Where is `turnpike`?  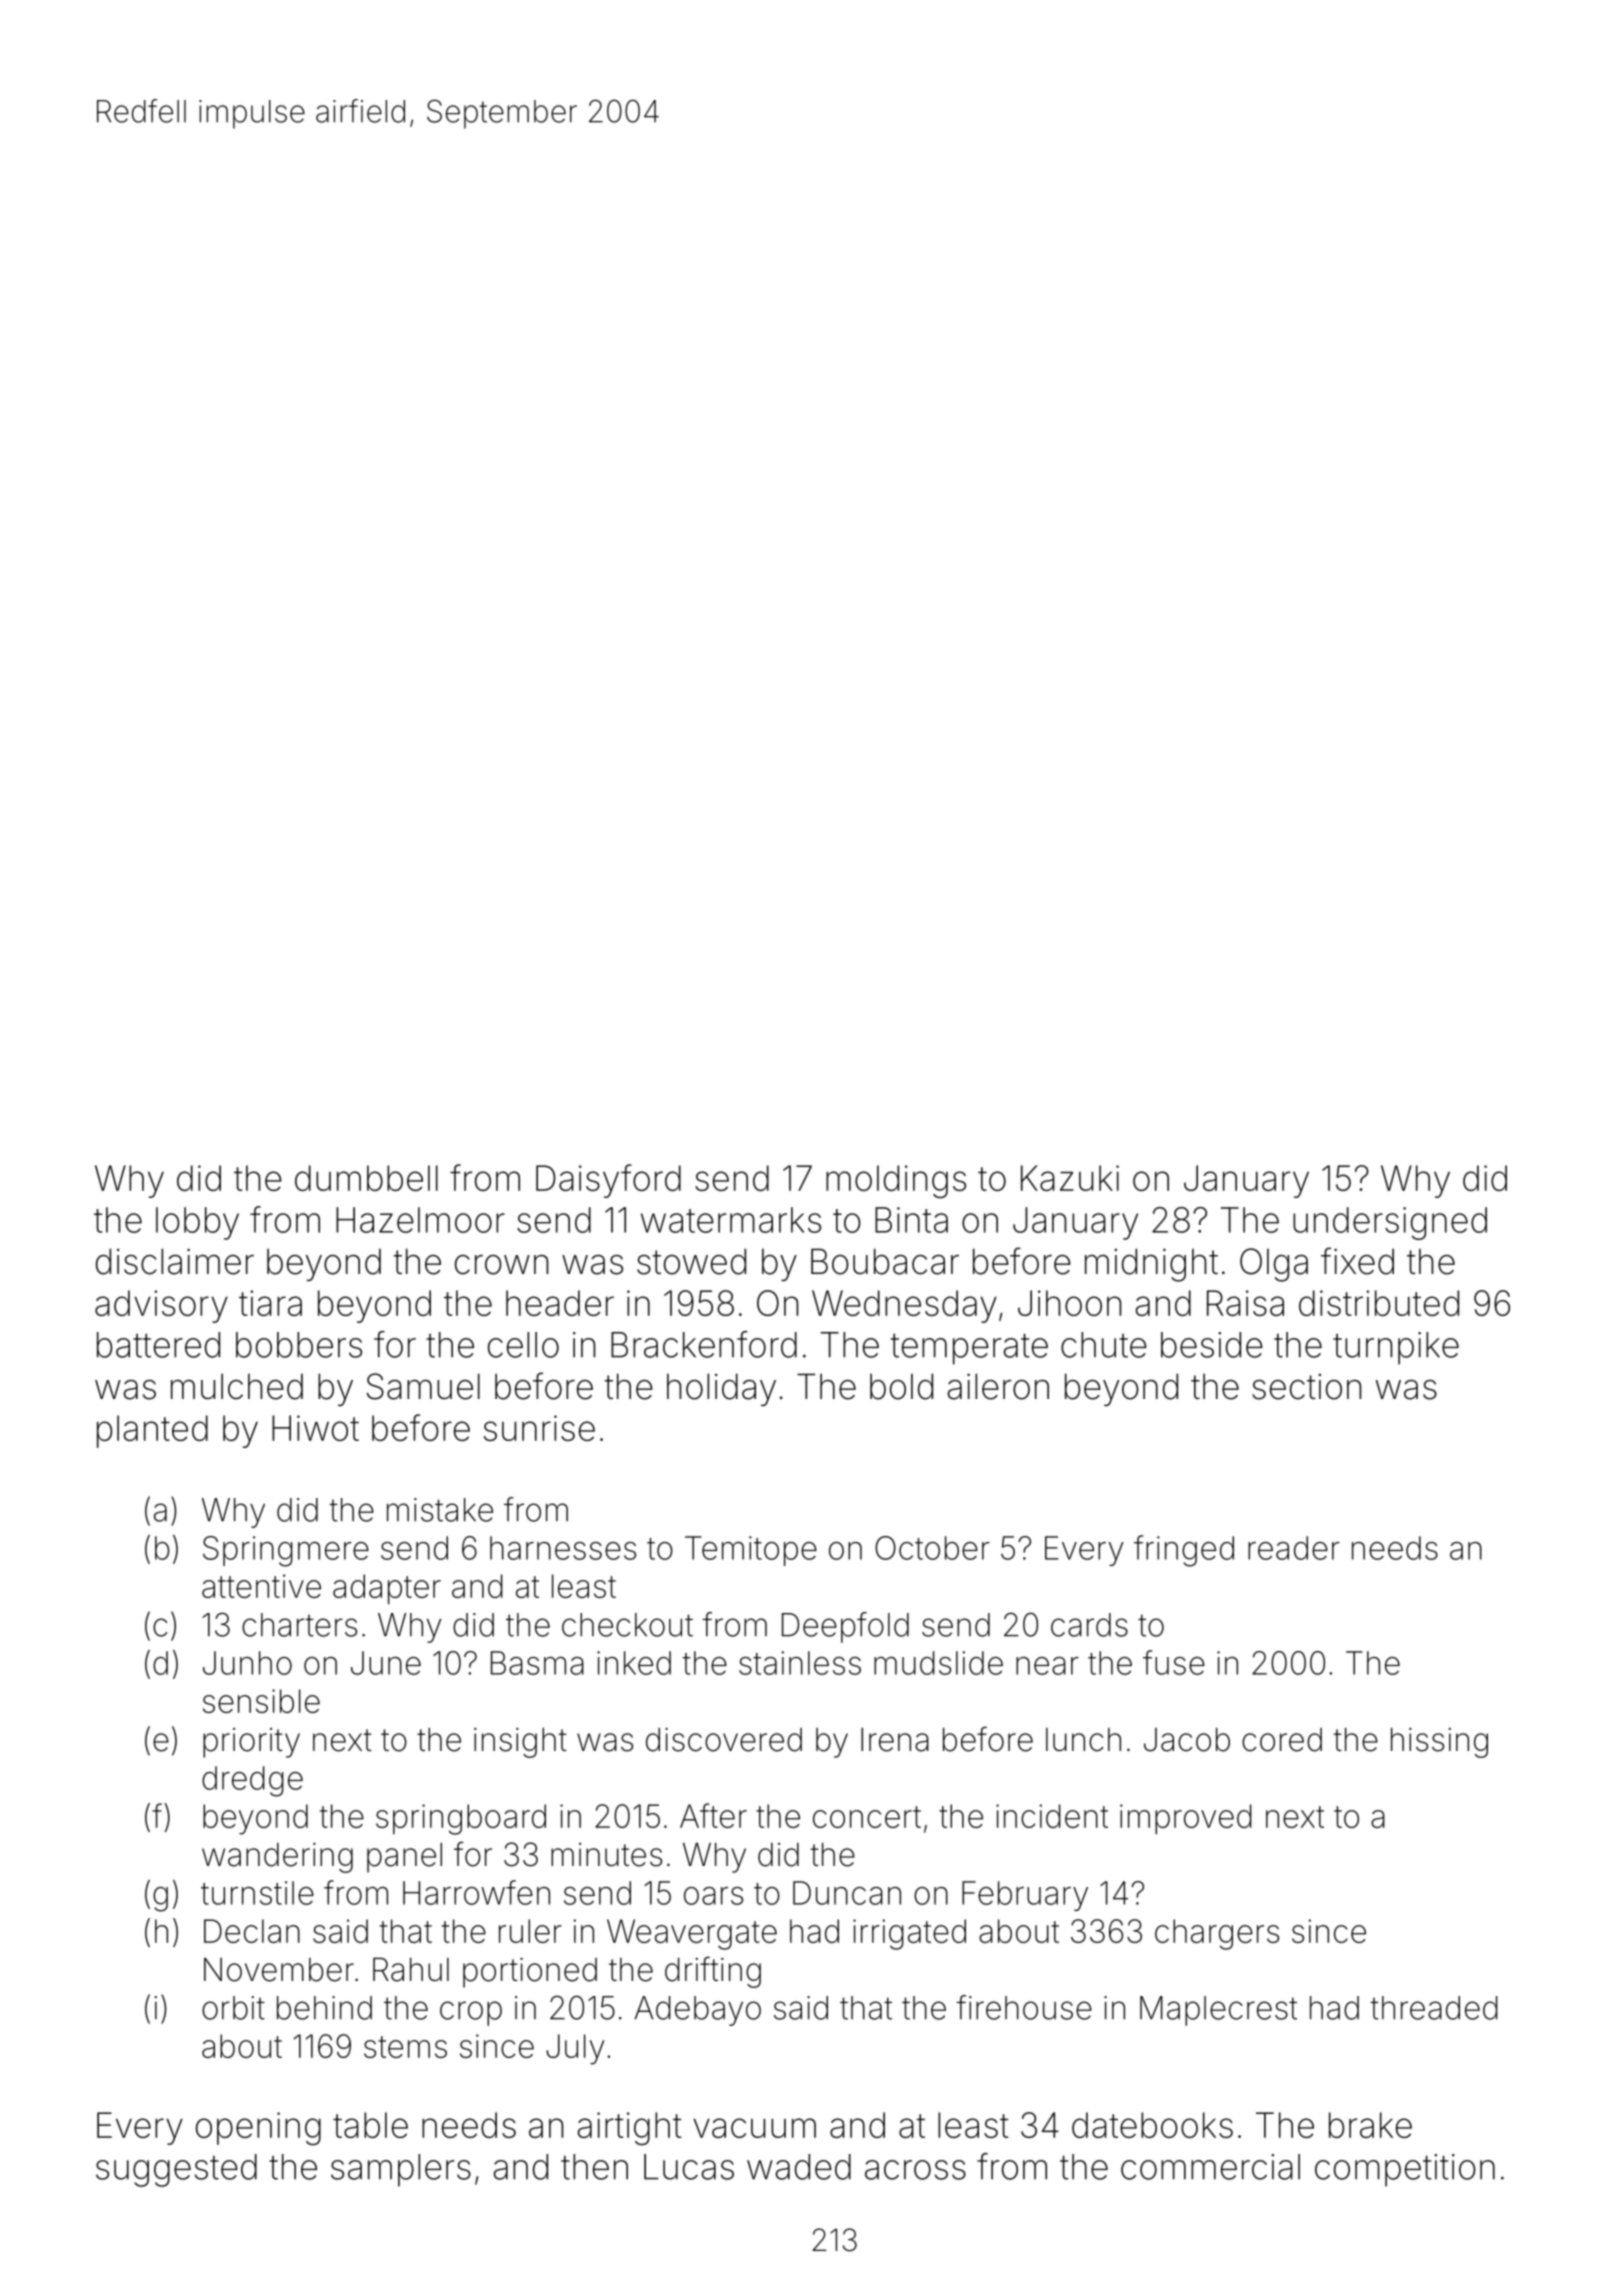 turnpike is located at coordinates (1396, 1348).
